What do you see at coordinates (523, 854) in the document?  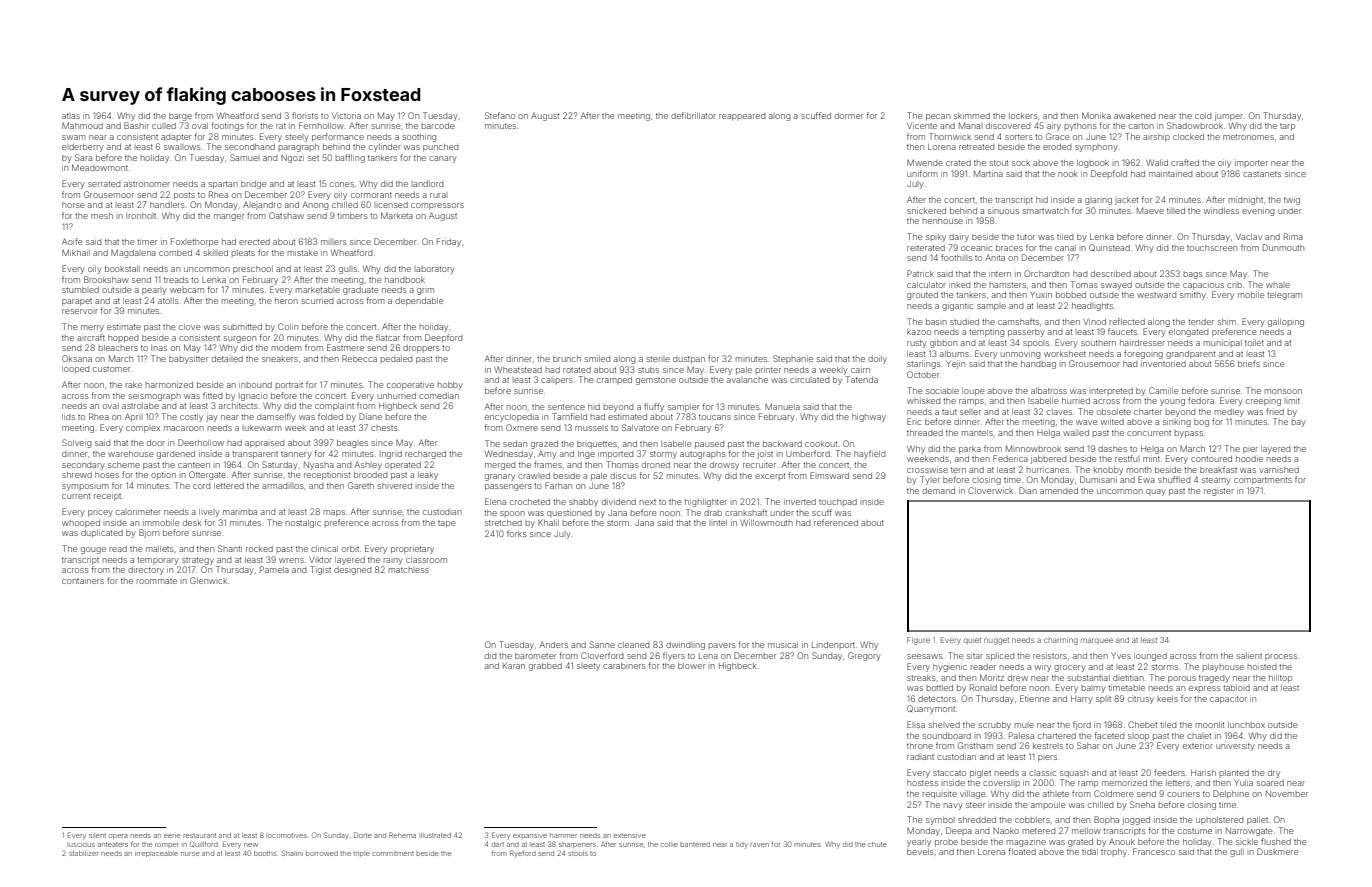 I see `Ryeford` at bounding box center [523, 854].
